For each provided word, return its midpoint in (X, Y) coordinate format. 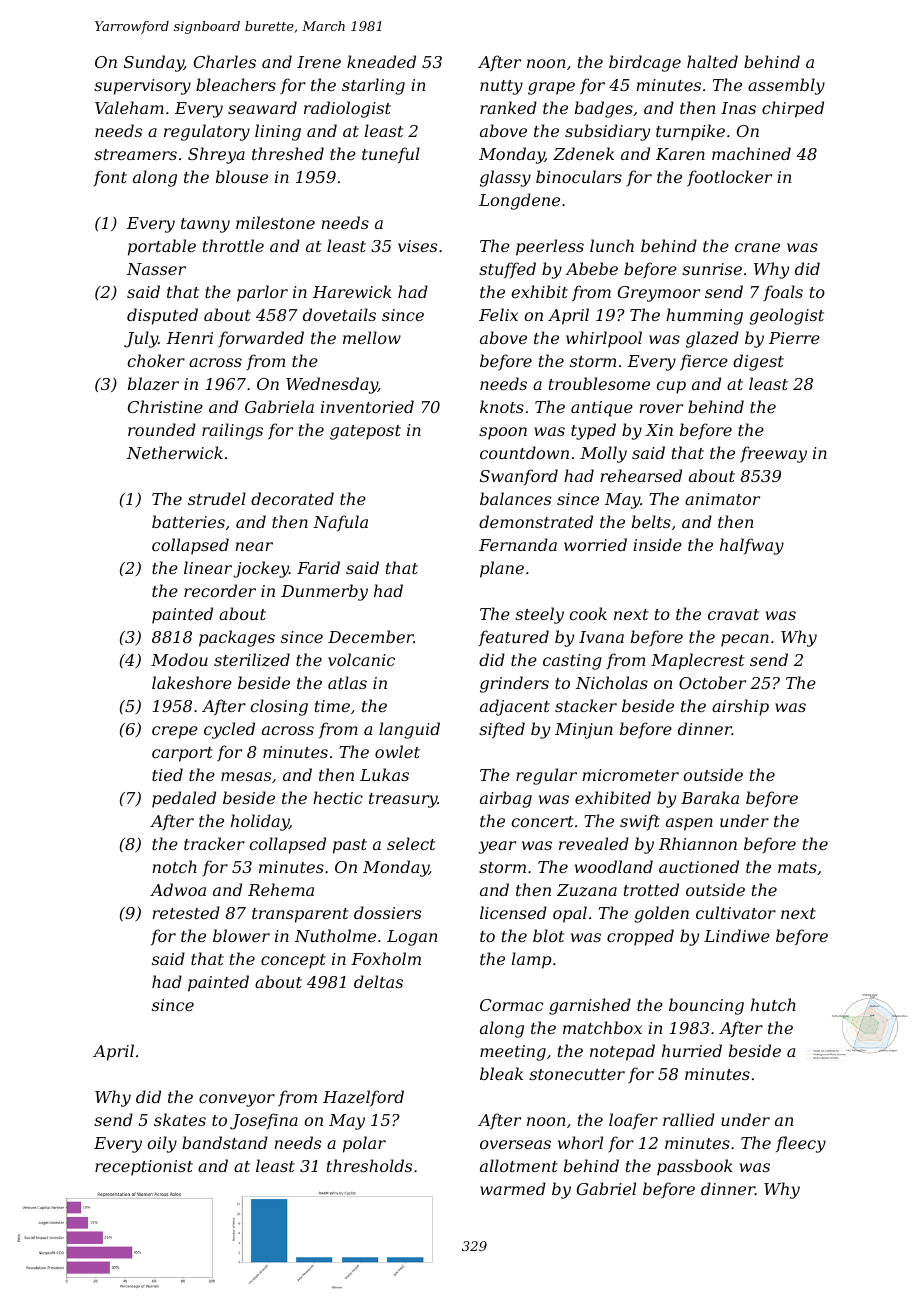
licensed (513, 912)
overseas (515, 1144)
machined (751, 153)
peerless (550, 247)
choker (156, 360)
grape (551, 88)
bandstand (225, 1142)
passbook (695, 1167)
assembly (786, 86)
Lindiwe (737, 935)
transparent (300, 915)
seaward (262, 107)
